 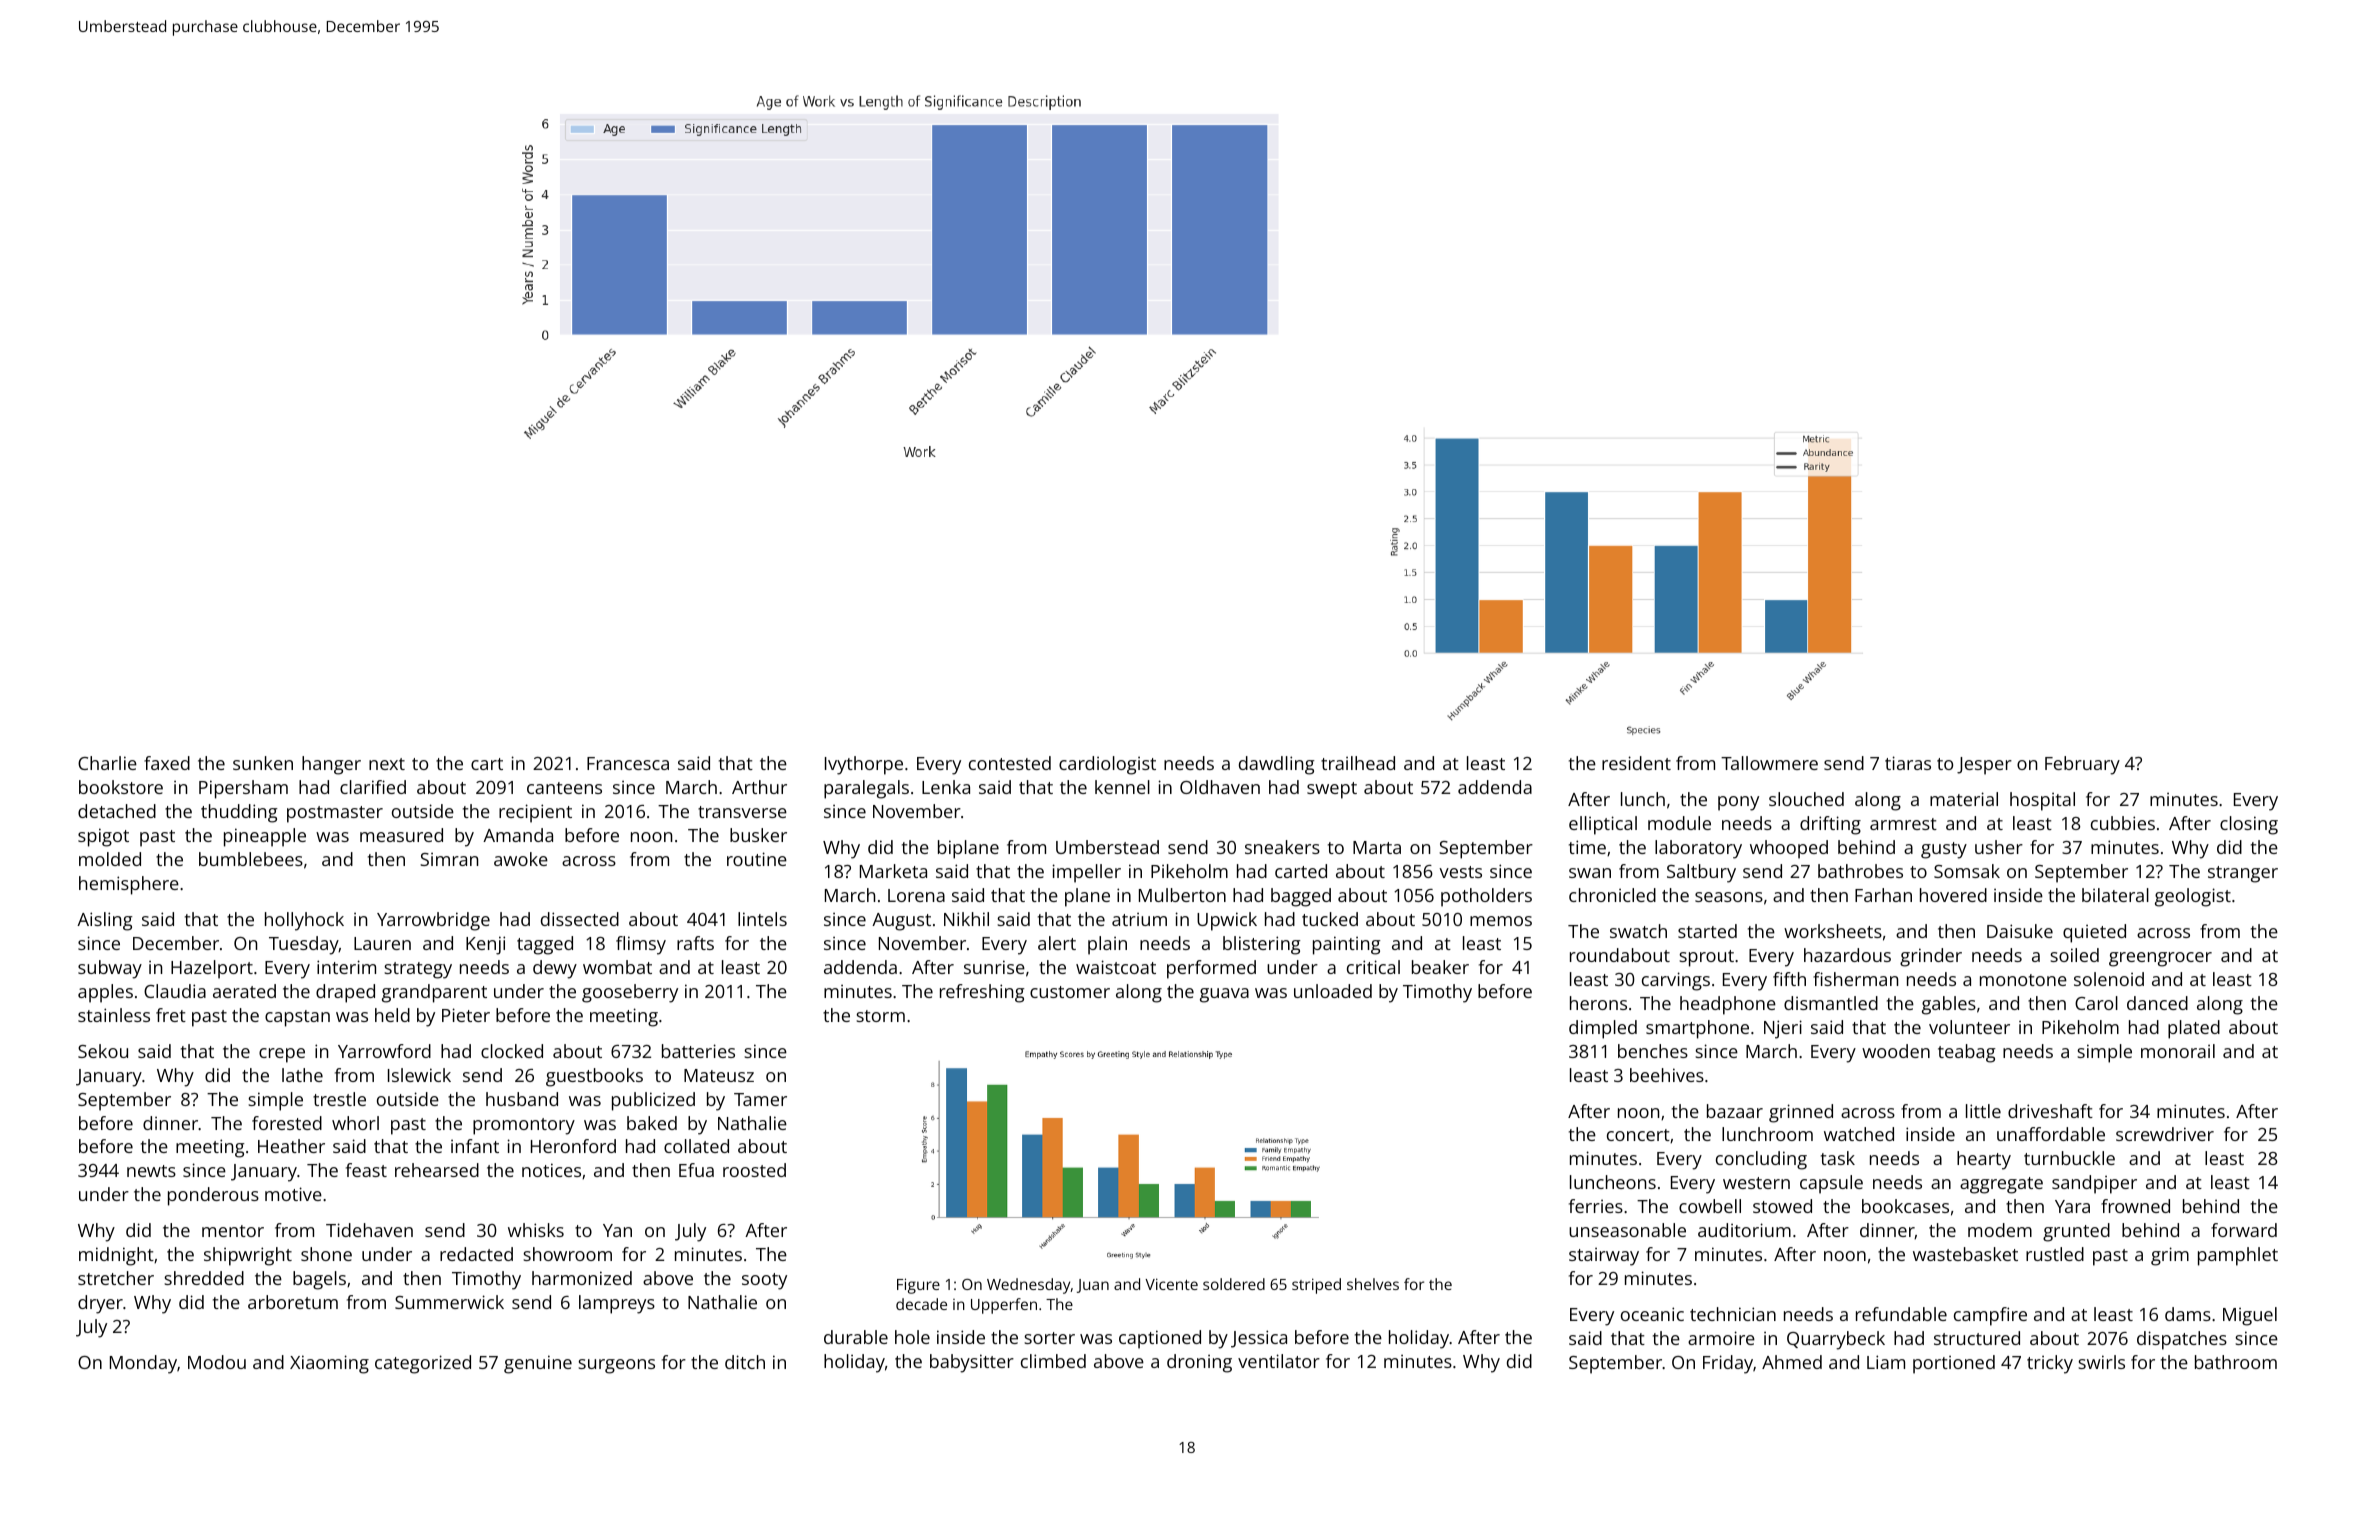 What do you see at coordinates (1769, 763) in the screenshot?
I see `Tallowmere` at bounding box center [1769, 763].
